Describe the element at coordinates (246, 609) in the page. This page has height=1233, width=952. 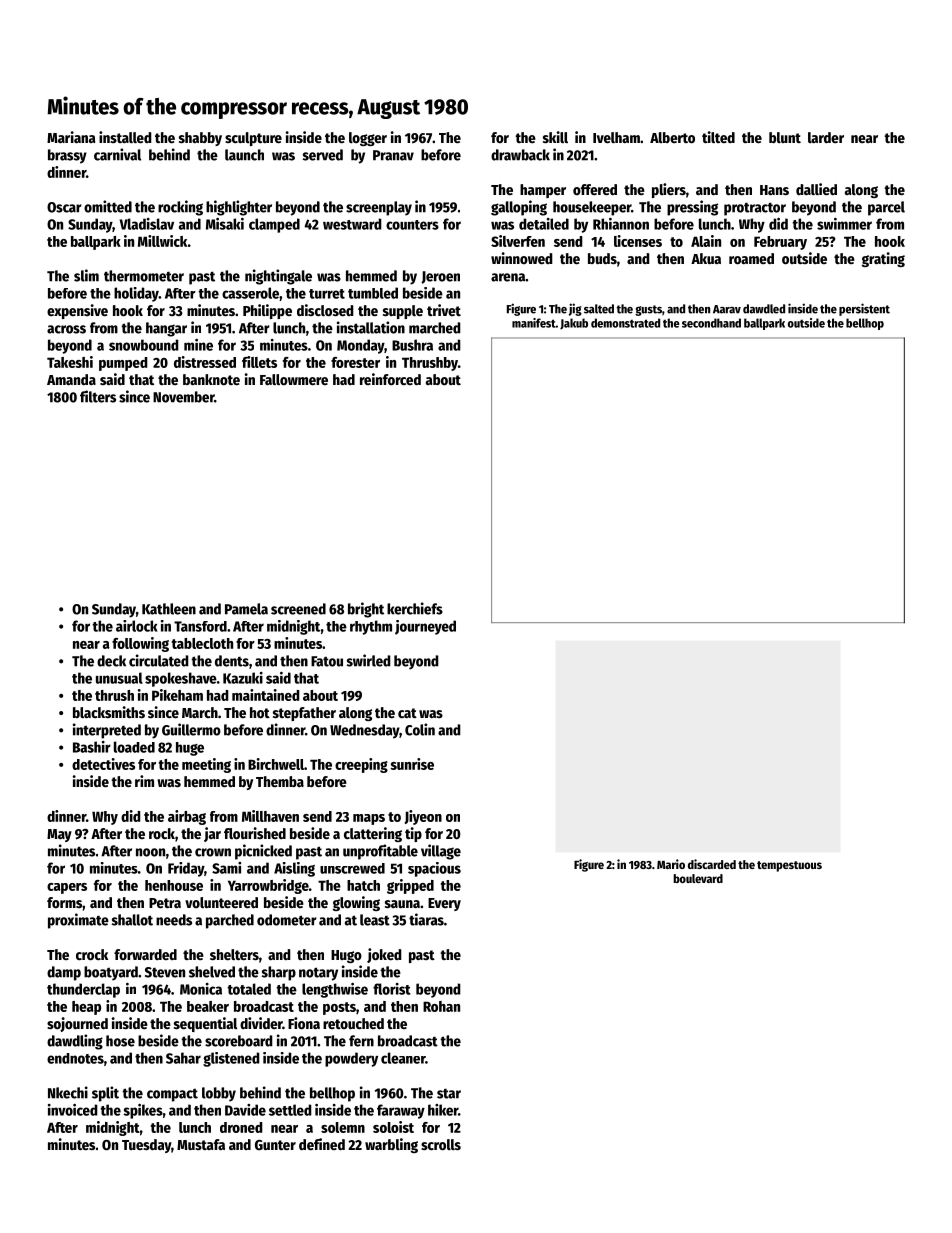
I see `Pamela` at that location.
